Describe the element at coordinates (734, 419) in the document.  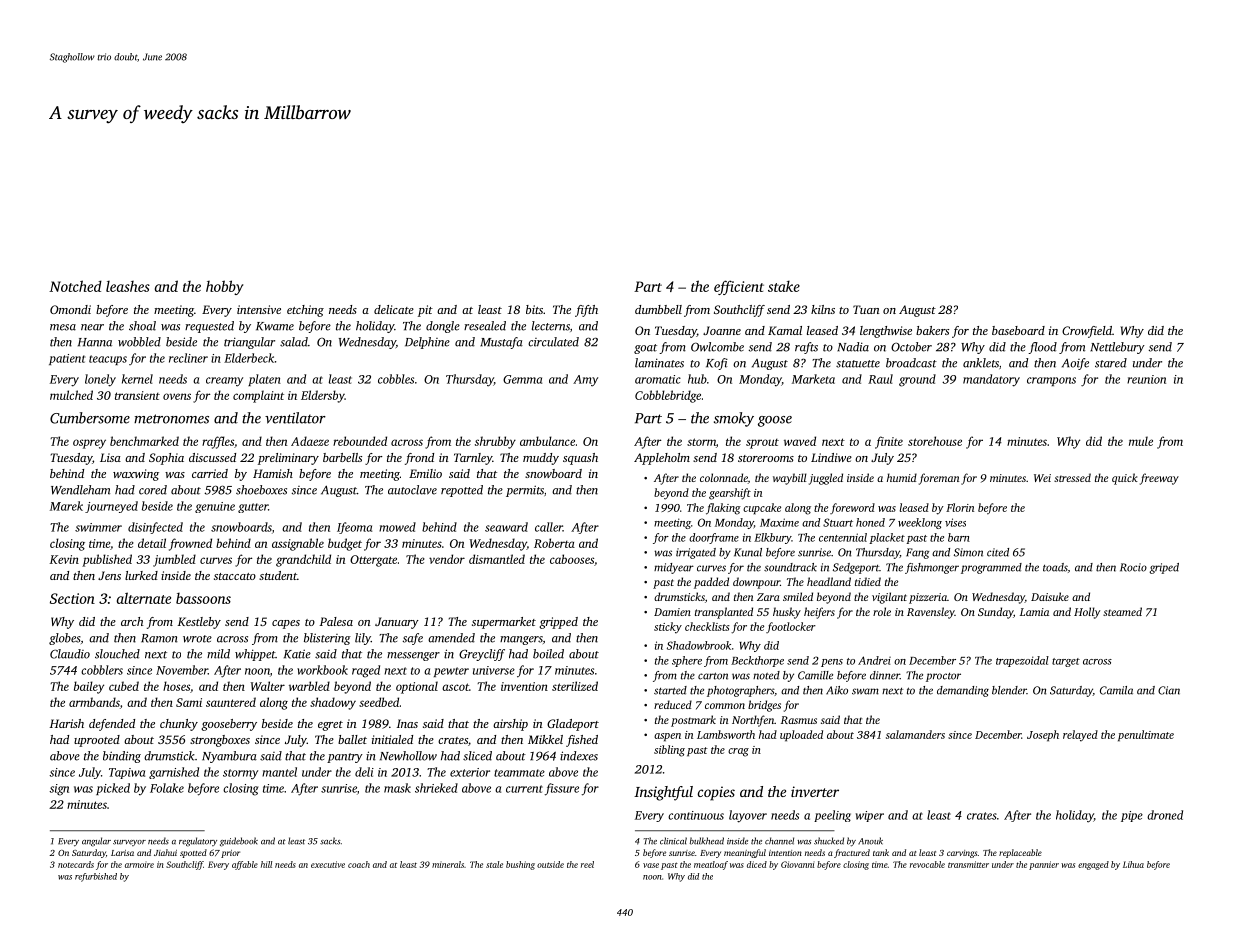
I see `smoky` at that location.
